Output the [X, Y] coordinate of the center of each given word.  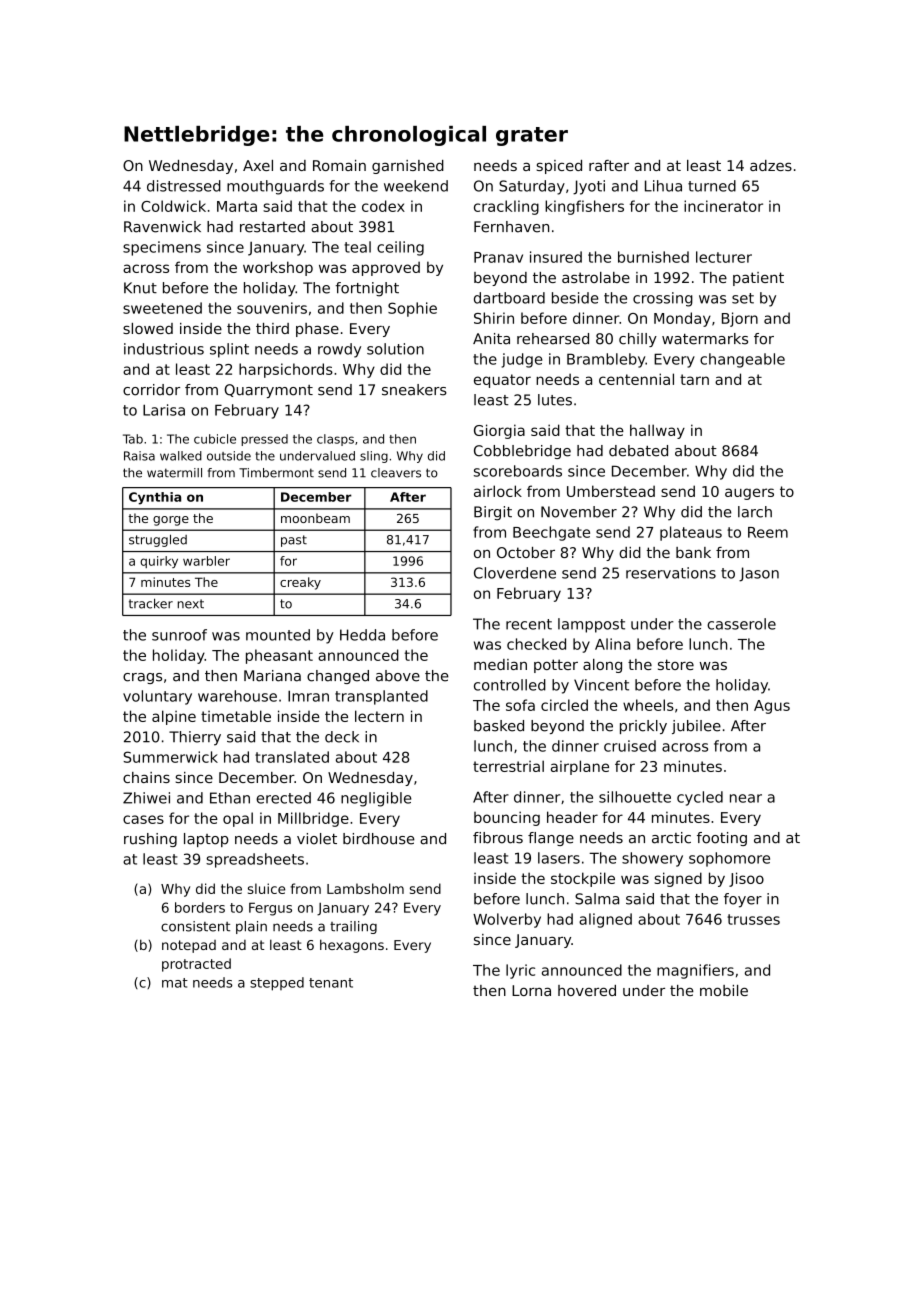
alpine [174, 717]
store [676, 664]
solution [395, 349]
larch [755, 512]
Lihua [663, 186]
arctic [671, 838]
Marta [237, 206]
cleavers [396, 473]
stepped [277, 984]
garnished [408, 167]
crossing [663, 299]
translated [292, 757]
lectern [379, 716]
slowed [148, 328]
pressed [264, 440]
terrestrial [508, 766]
